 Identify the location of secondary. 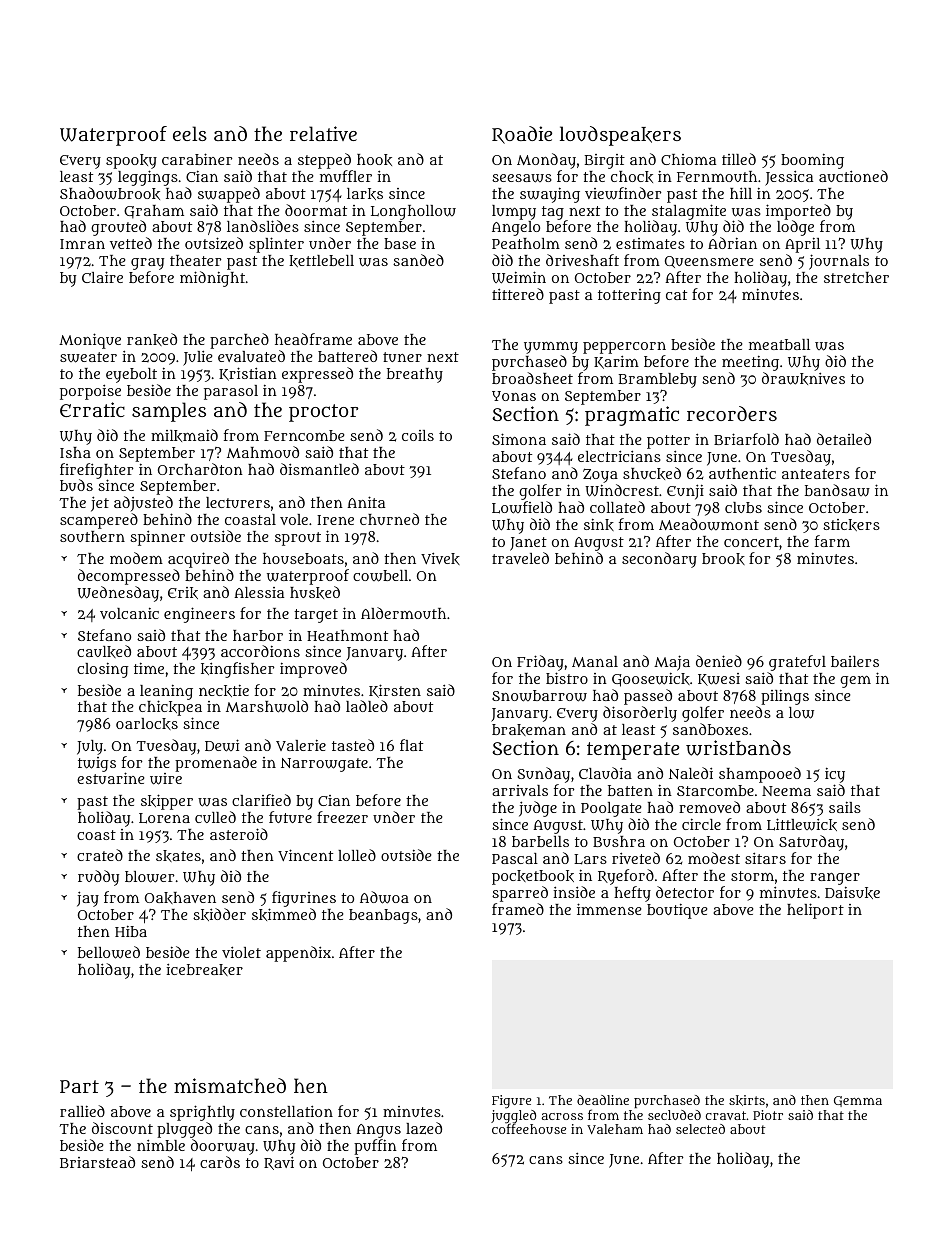
(659, 560).
